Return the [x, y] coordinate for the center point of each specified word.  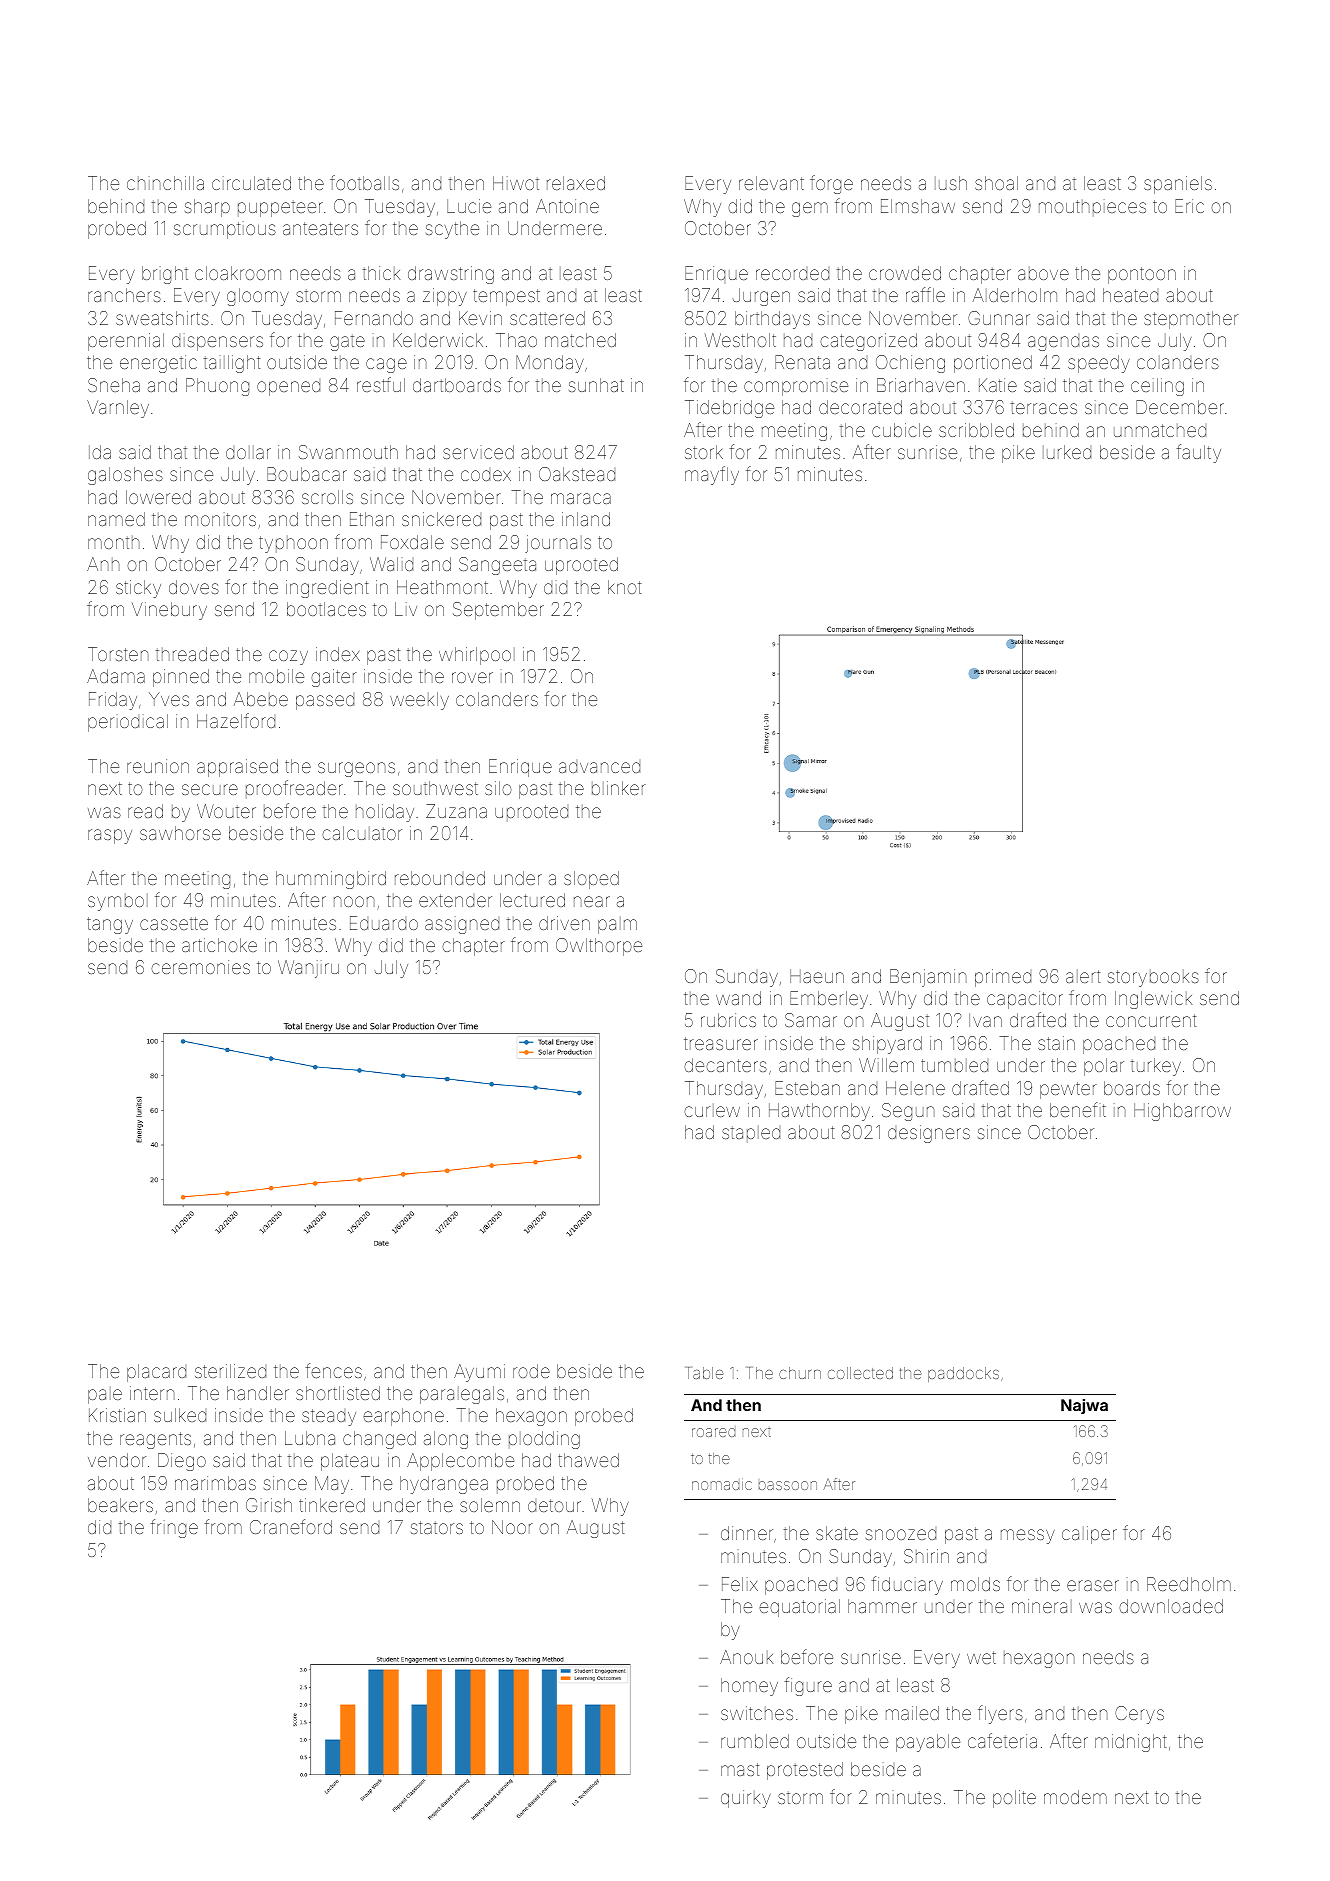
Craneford [291, 1526]
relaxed [576, 183]
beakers [120, 1505]
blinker [619, 788]
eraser [1093, 1585]
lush [951, 183]
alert [1083, 976]
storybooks [1153, 978]
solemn [490, 1505]
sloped [591, 880]
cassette [174, 923]
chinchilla [165, 183]
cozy [288, 657]
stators [437, 1527]
